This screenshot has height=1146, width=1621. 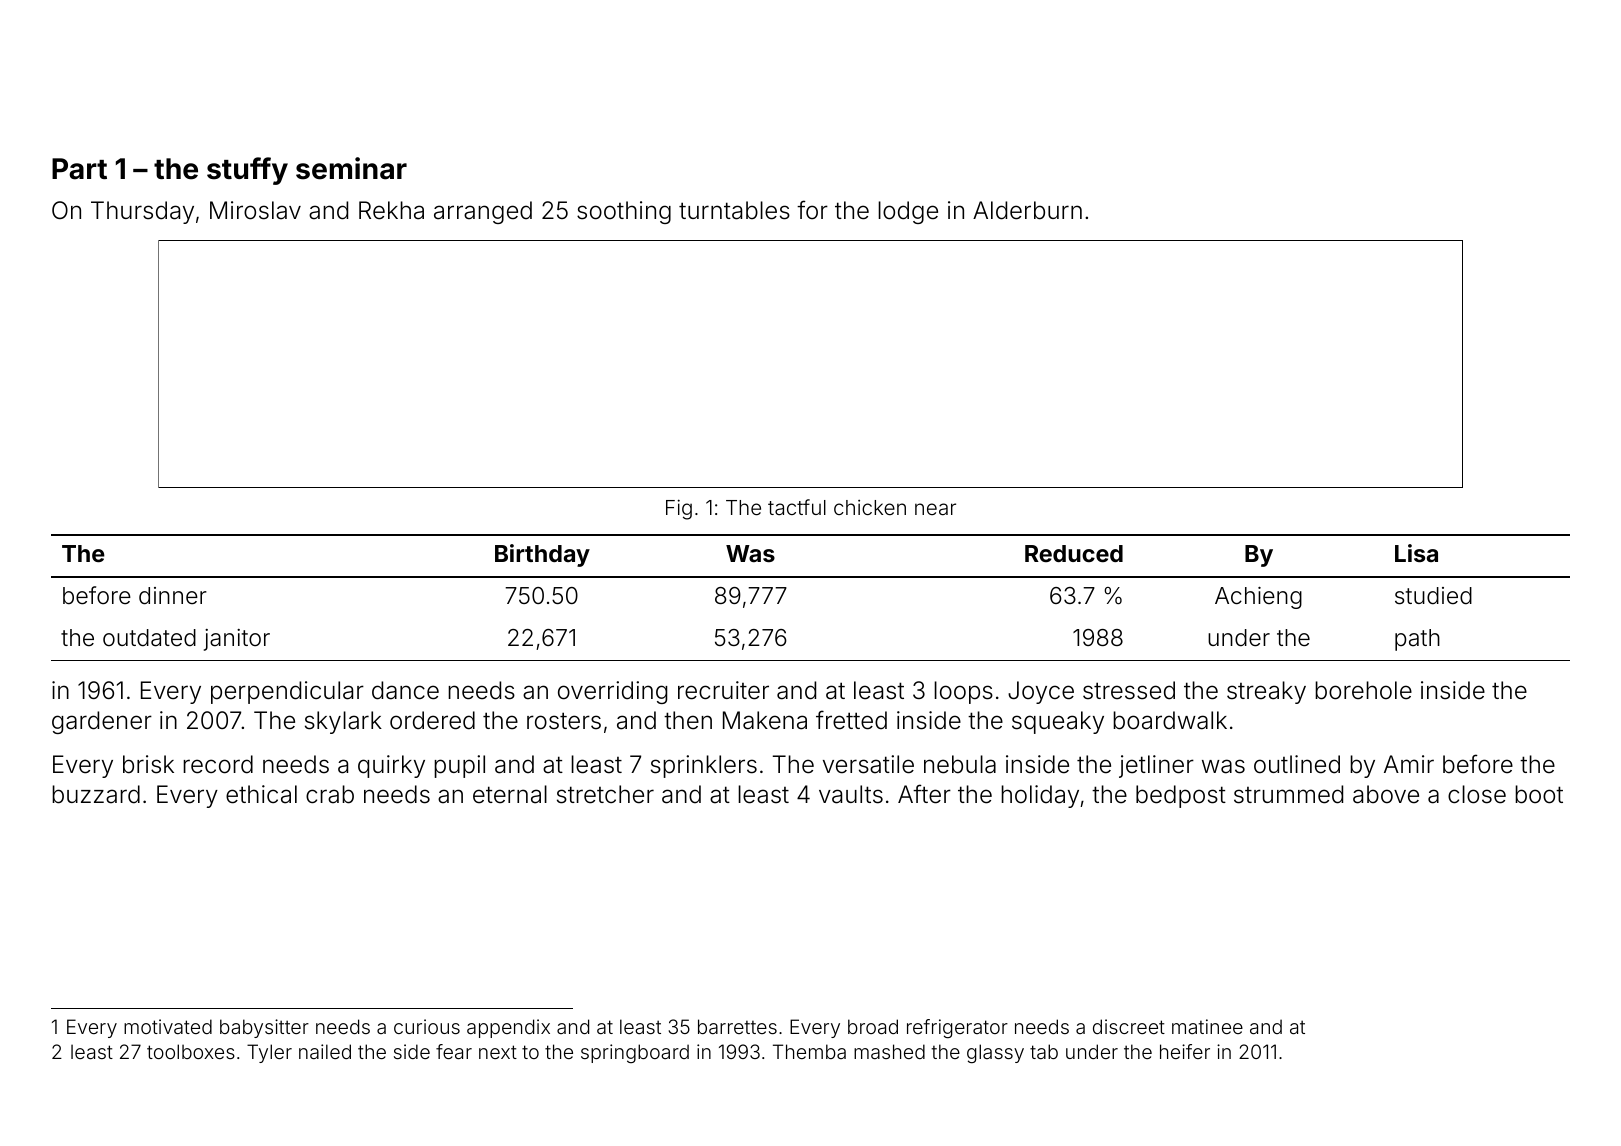 I want to click on Reduced, so click(x=1074, y=553).
